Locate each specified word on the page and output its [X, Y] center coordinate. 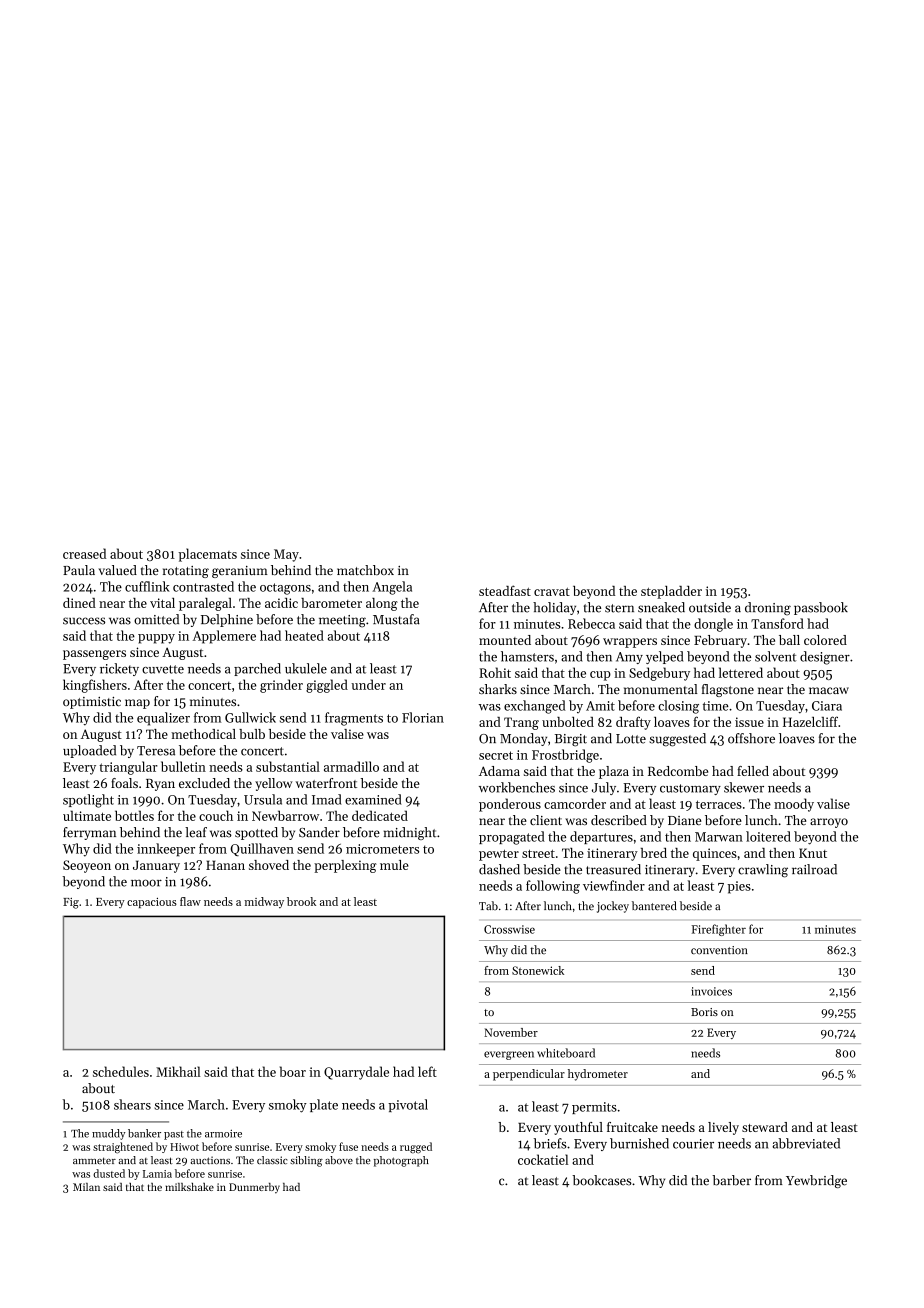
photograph [401, 1161]
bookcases [602, 1180]
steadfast [505, 590]
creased [84, 553]
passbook [821, 608]
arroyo [829, 823]
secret [496, 755]
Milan [86, 1187]
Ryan [160, 785]
